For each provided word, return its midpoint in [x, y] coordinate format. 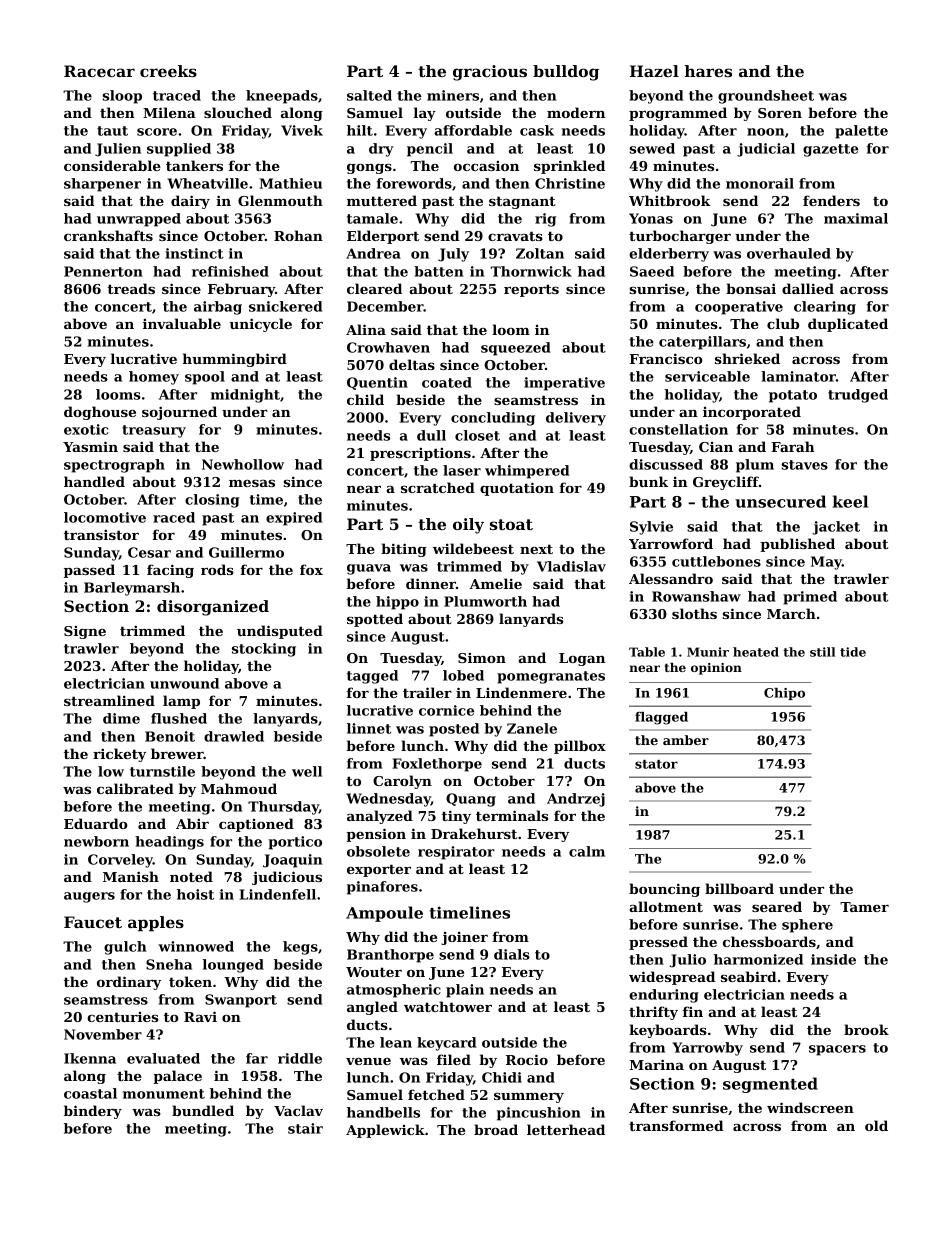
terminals [512, 815]
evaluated [163, 1058]
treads [131, 288]
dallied [808, 288]
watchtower [448, 1006]
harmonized [758, 959]
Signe [85, 632]
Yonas [651, 218]
